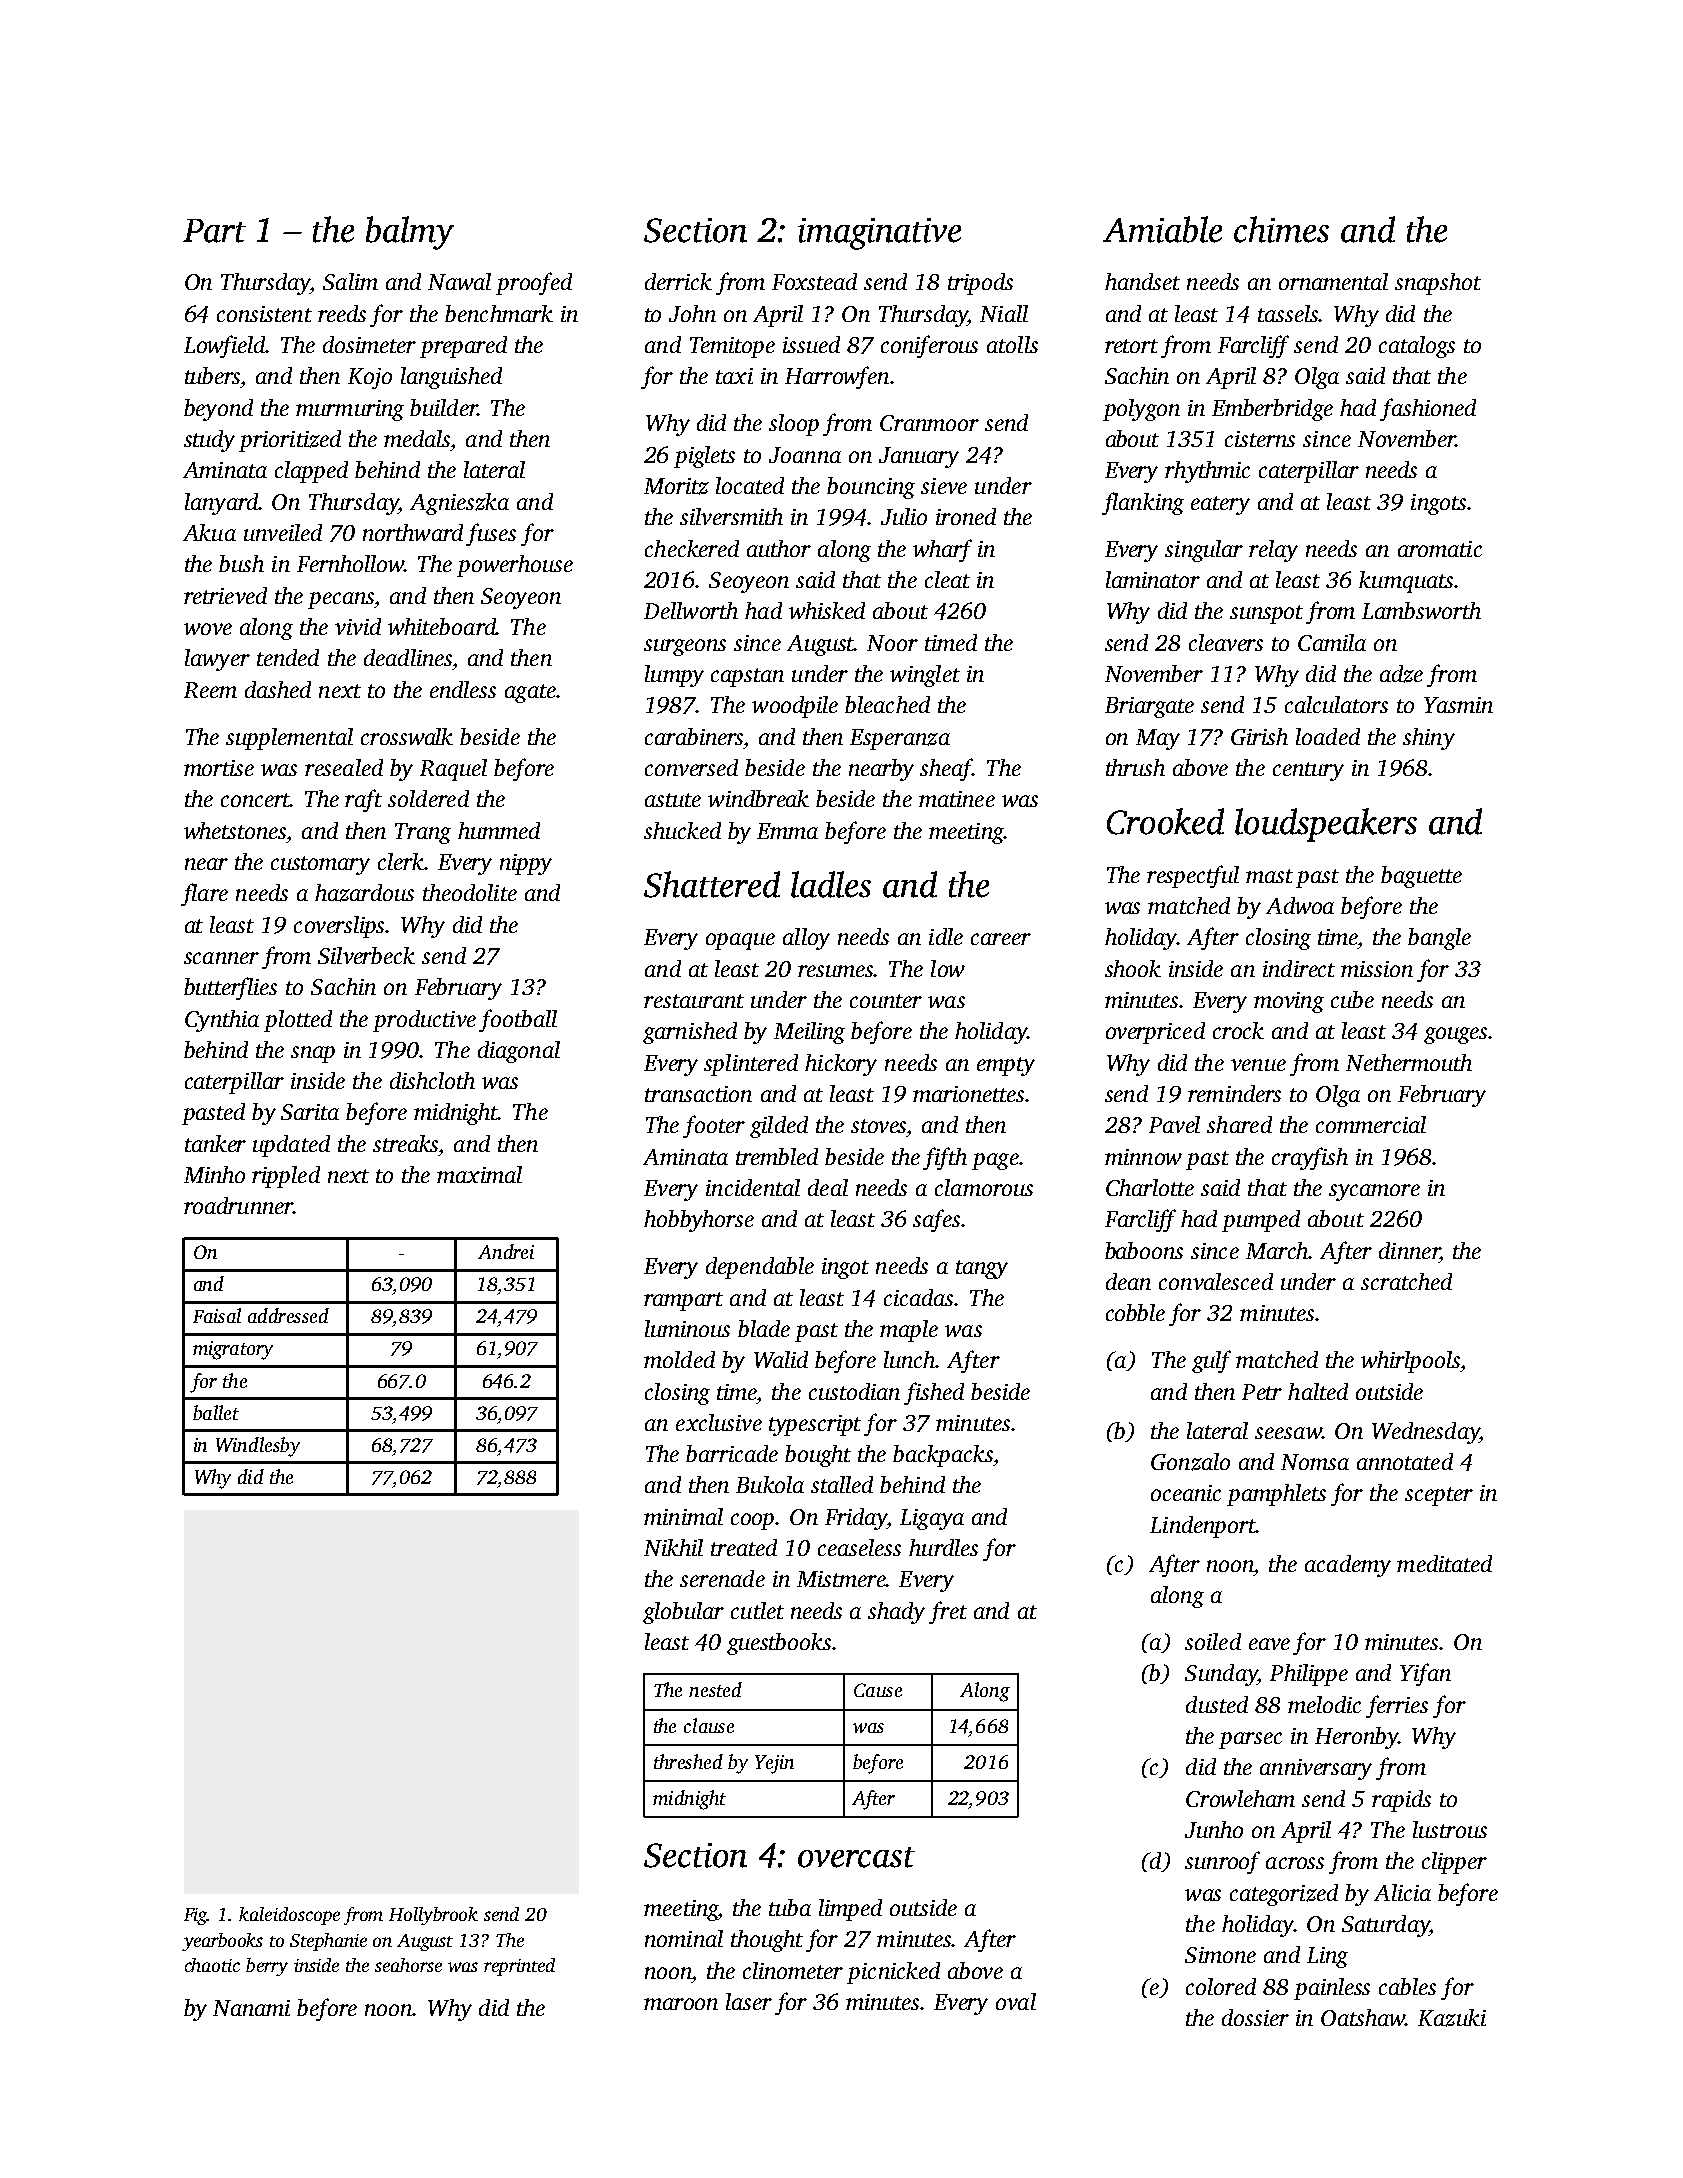  Describe the element at coordinates (225, 346) in the screenshot. I see `Lowfield` at that location.
